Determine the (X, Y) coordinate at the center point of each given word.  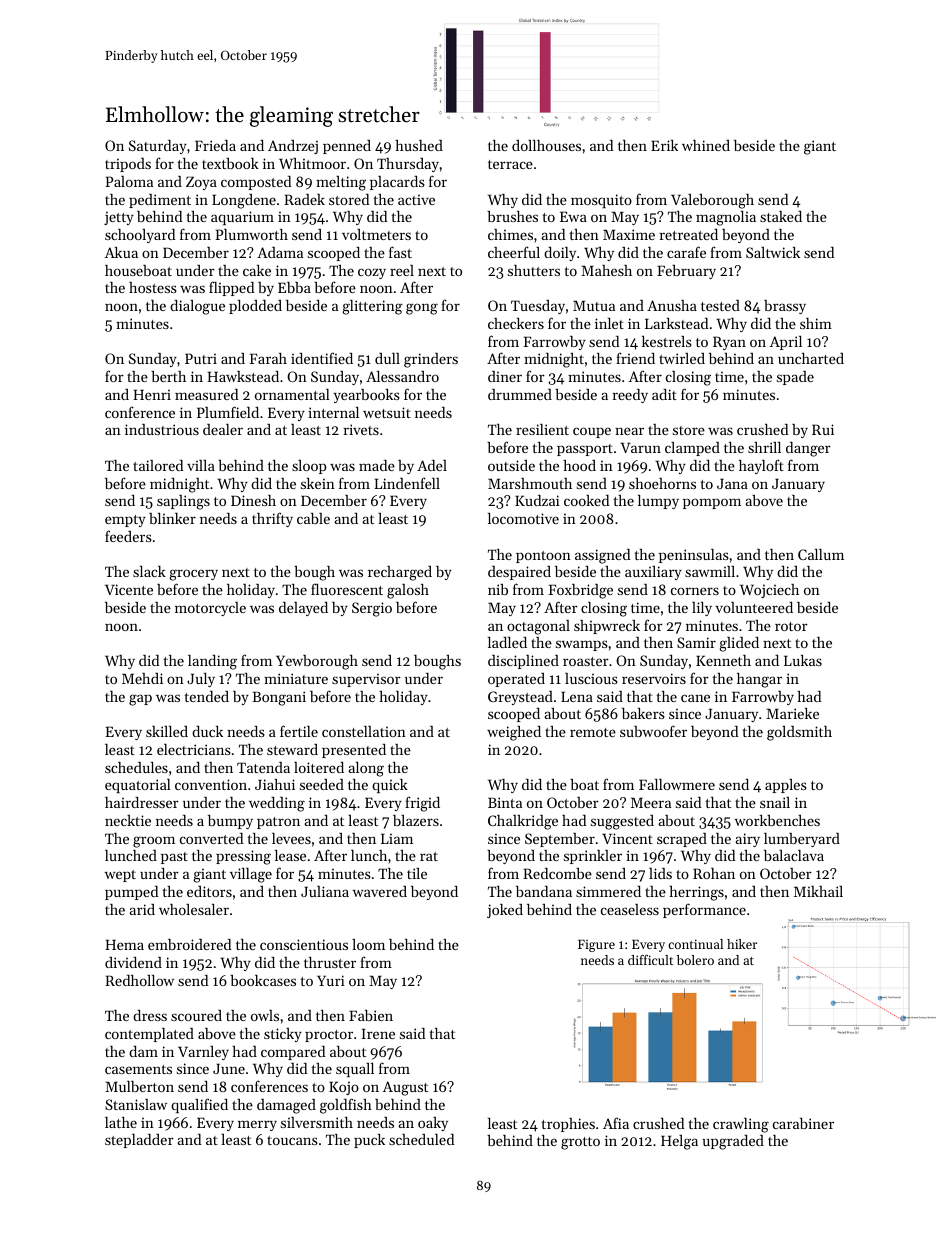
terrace (510, 164)
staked (781, 216)
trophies (568, 1125)
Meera (651, 802)
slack (149, 571)
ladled (507, 642)
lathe (121, 1122)
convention (211, 784)
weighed (514, 733)
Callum (821, 554)
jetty (119, 218)
